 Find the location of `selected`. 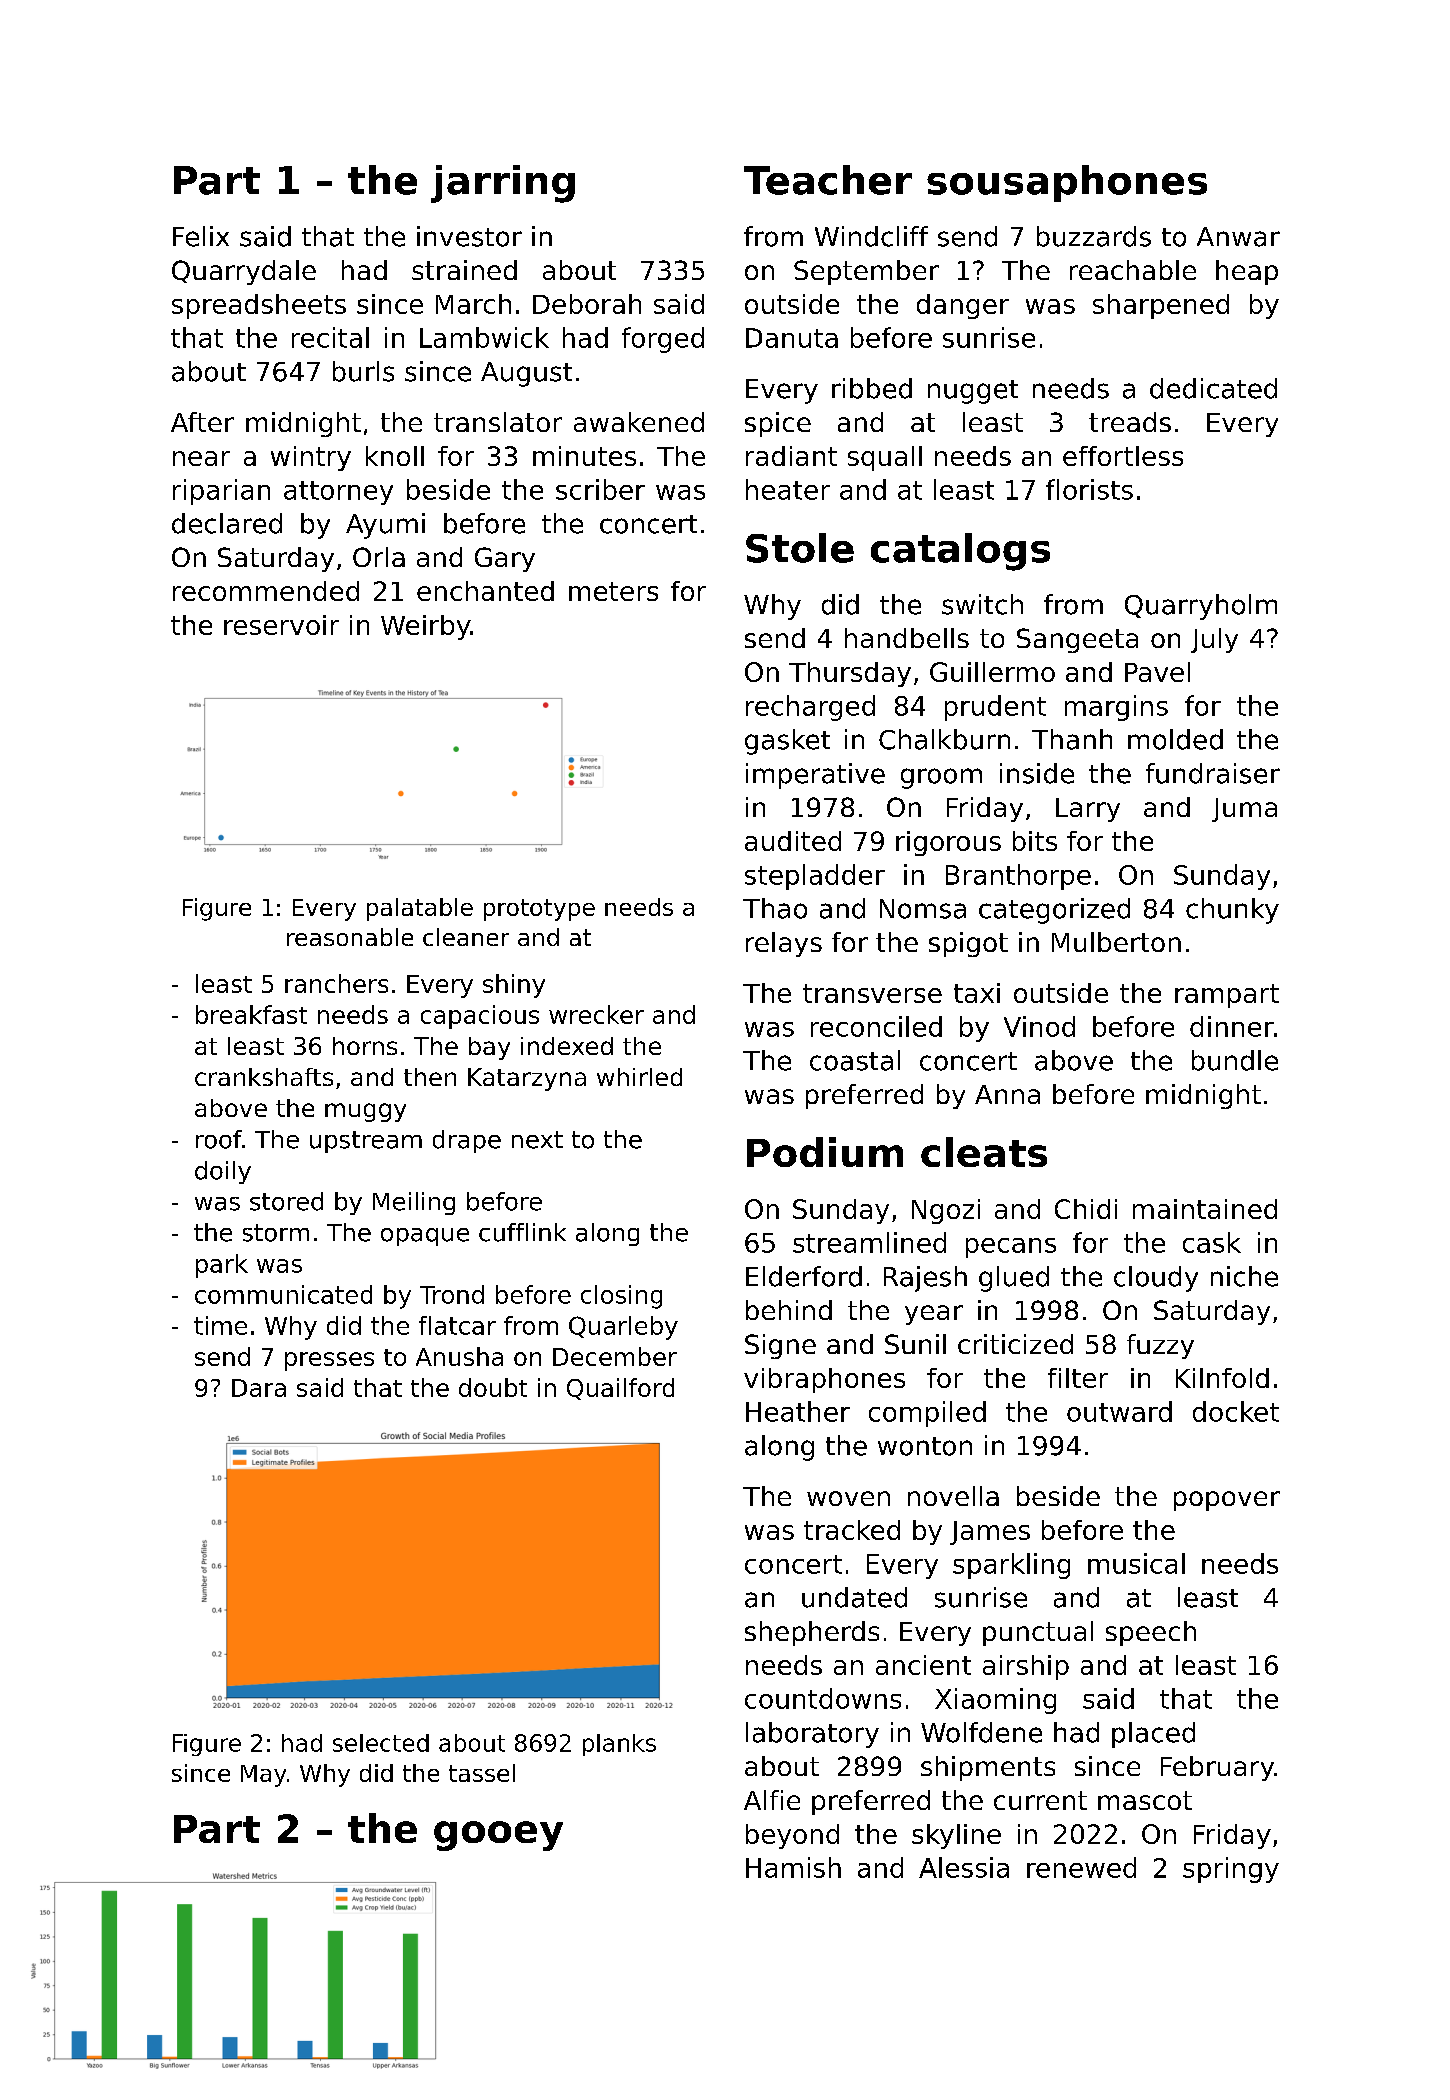

selected is located at coordinates (381, 1743).
